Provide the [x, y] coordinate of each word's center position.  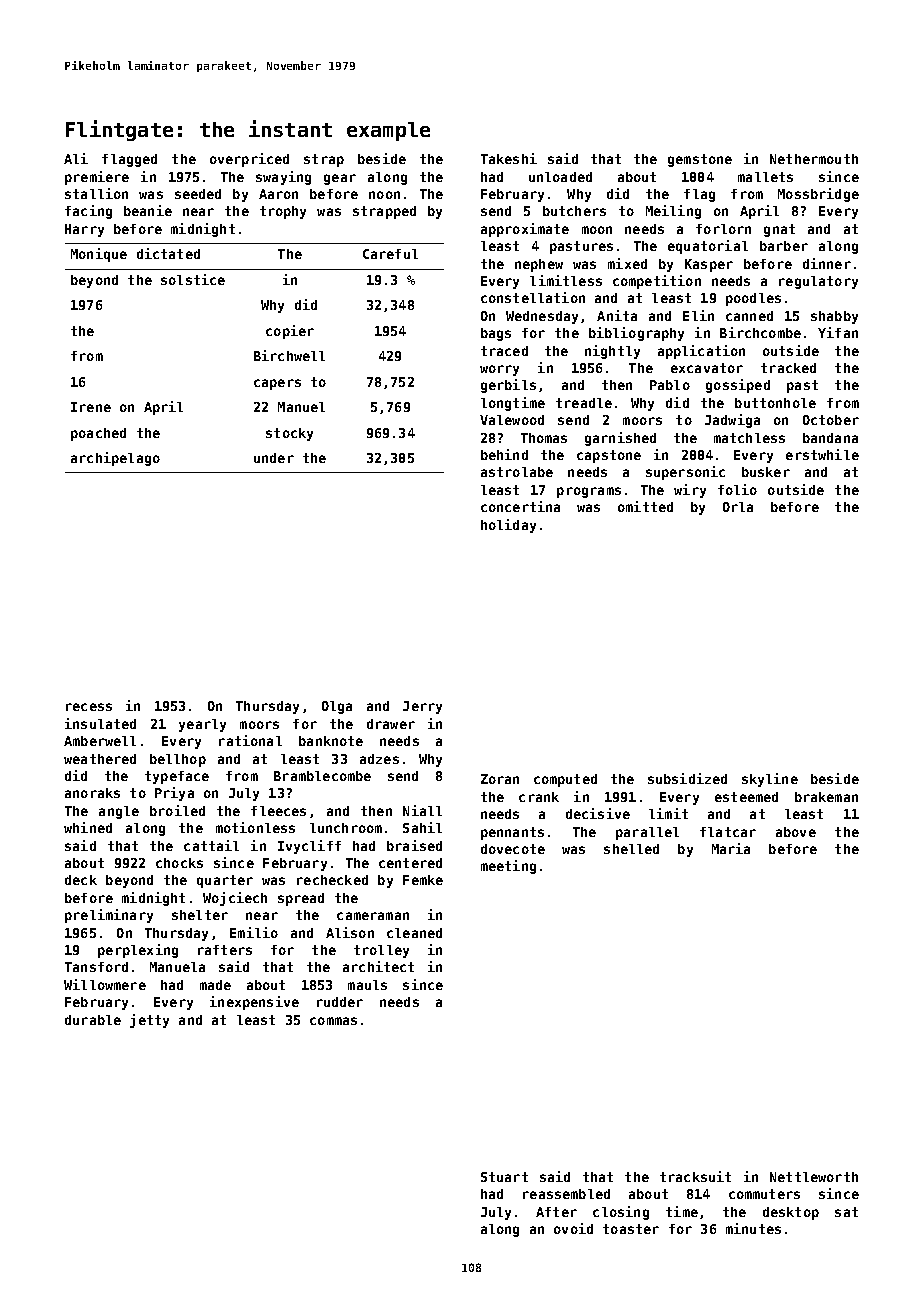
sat [846, 1212]
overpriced [249, 160]
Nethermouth [814, 159]
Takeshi [509, 158]
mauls [367, 985]
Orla [738, 507]
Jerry [422, 707]
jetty [149, 1021]
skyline [770, 780]
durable [93, 1020]
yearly [202, 725]
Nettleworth [814, 1177]
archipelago [115, 459]
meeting [508, 867]
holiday [508, 526]
